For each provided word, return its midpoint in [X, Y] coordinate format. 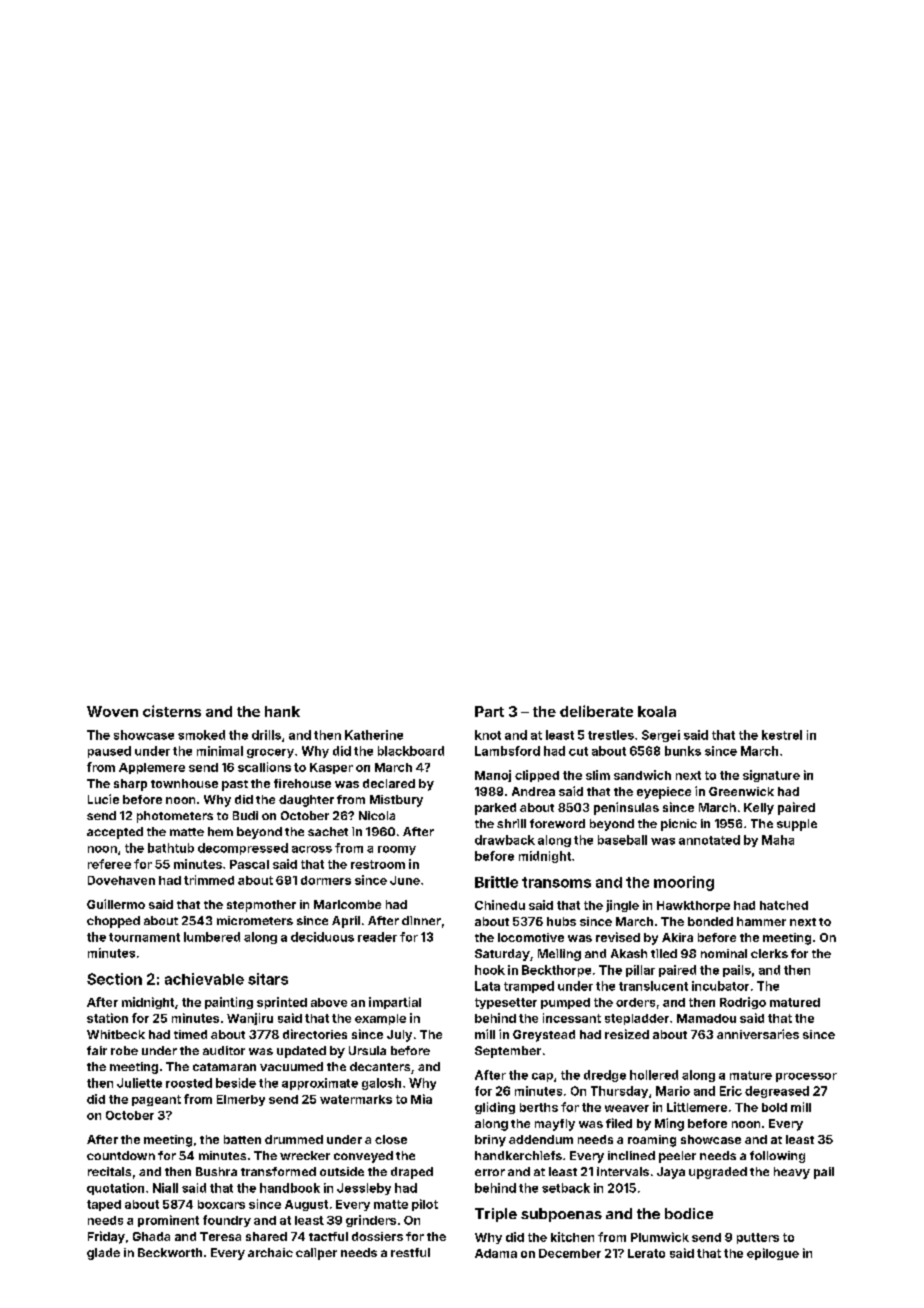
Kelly [759, 809]
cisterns [172, 711]
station [107, 1018]
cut [578, 751]
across [312, 849]
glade [103, 1254]
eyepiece [664, 793]
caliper [316, 1254]
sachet [328, 831]
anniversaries [758, 1034]
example [380, 1019]
